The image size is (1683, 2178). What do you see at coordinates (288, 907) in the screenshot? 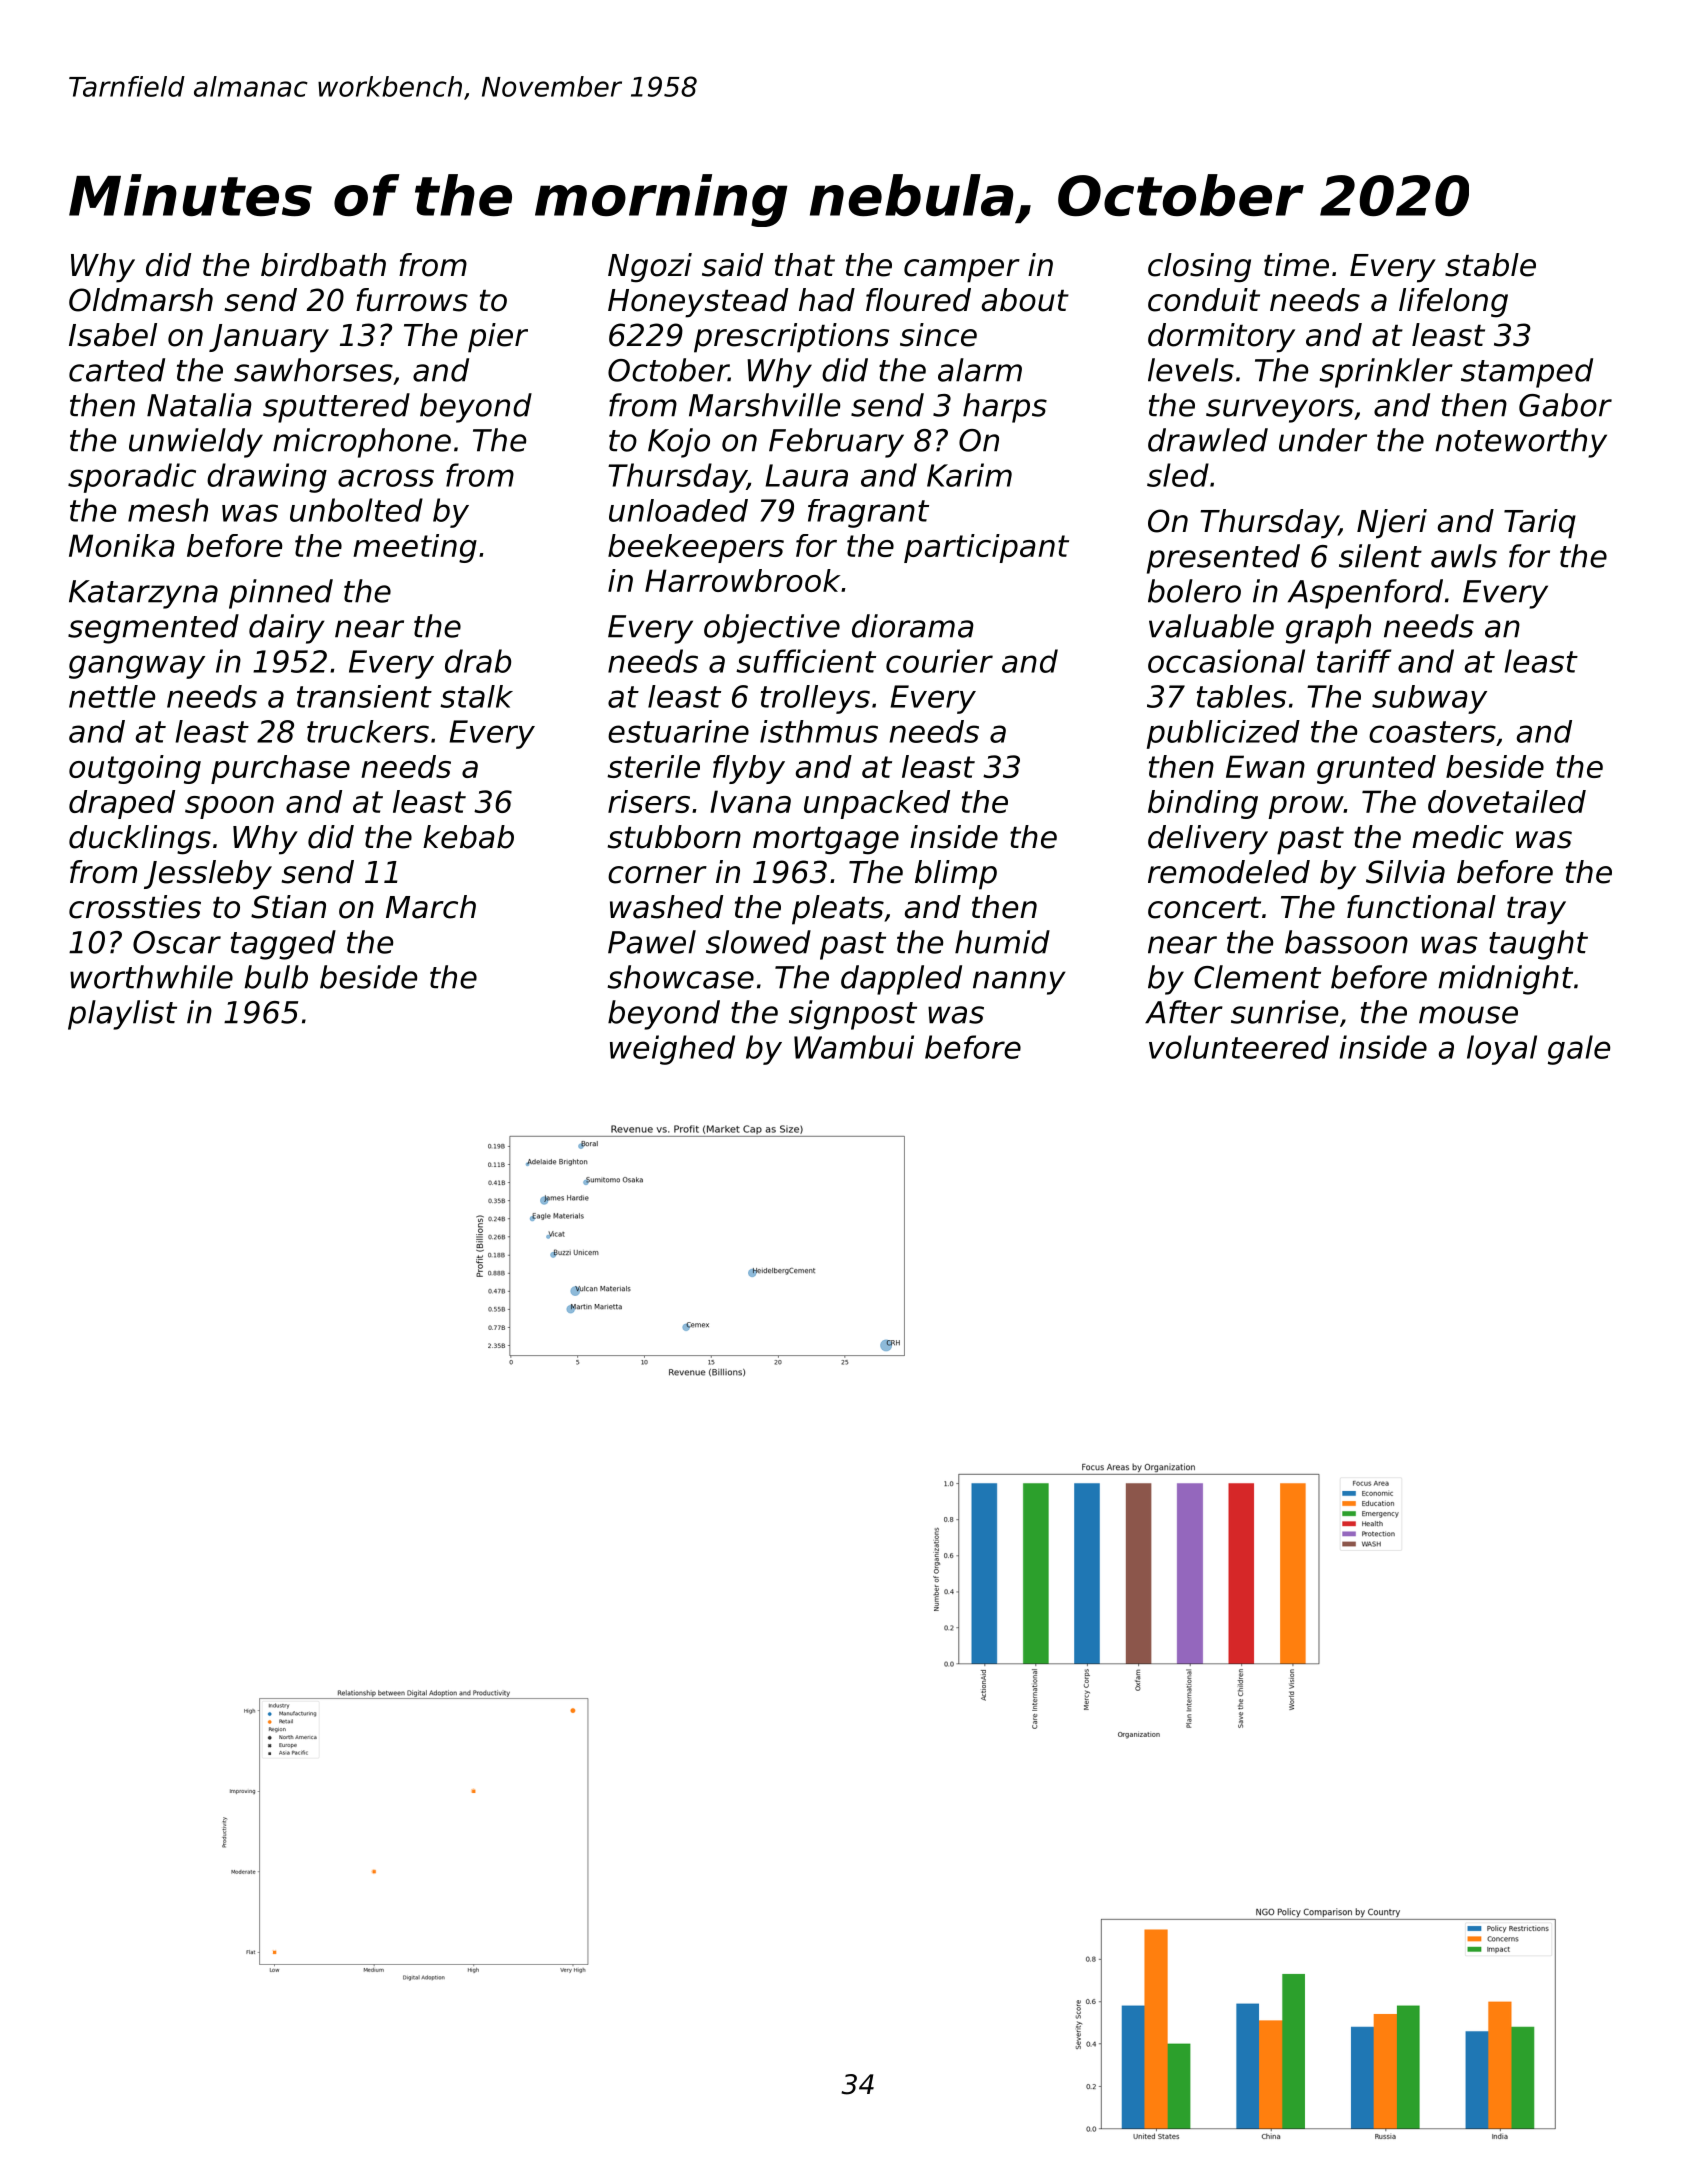
I see `Stian` at bounding box center [288, 907].
